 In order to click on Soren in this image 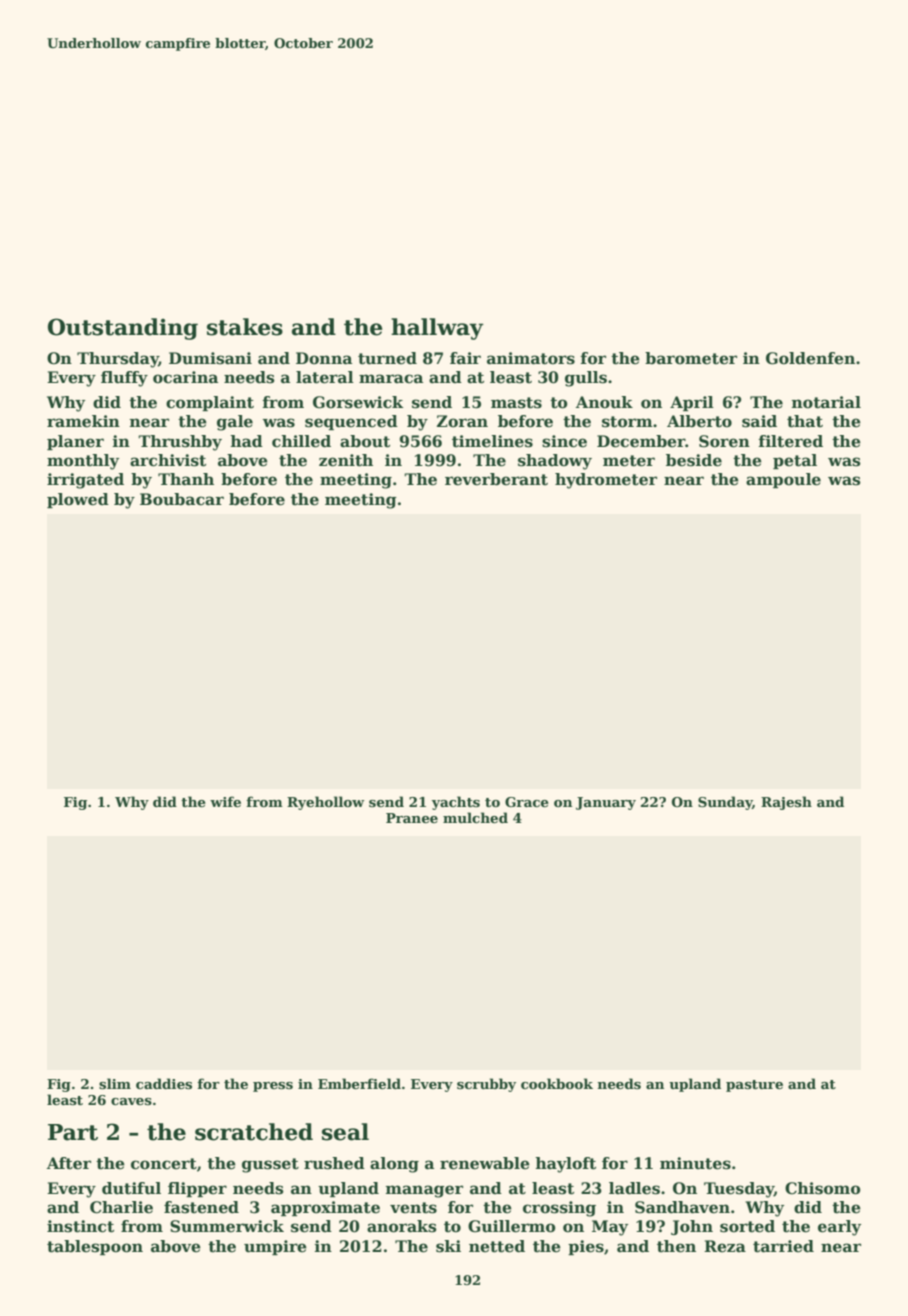, I will do `click(724, 441)`.
